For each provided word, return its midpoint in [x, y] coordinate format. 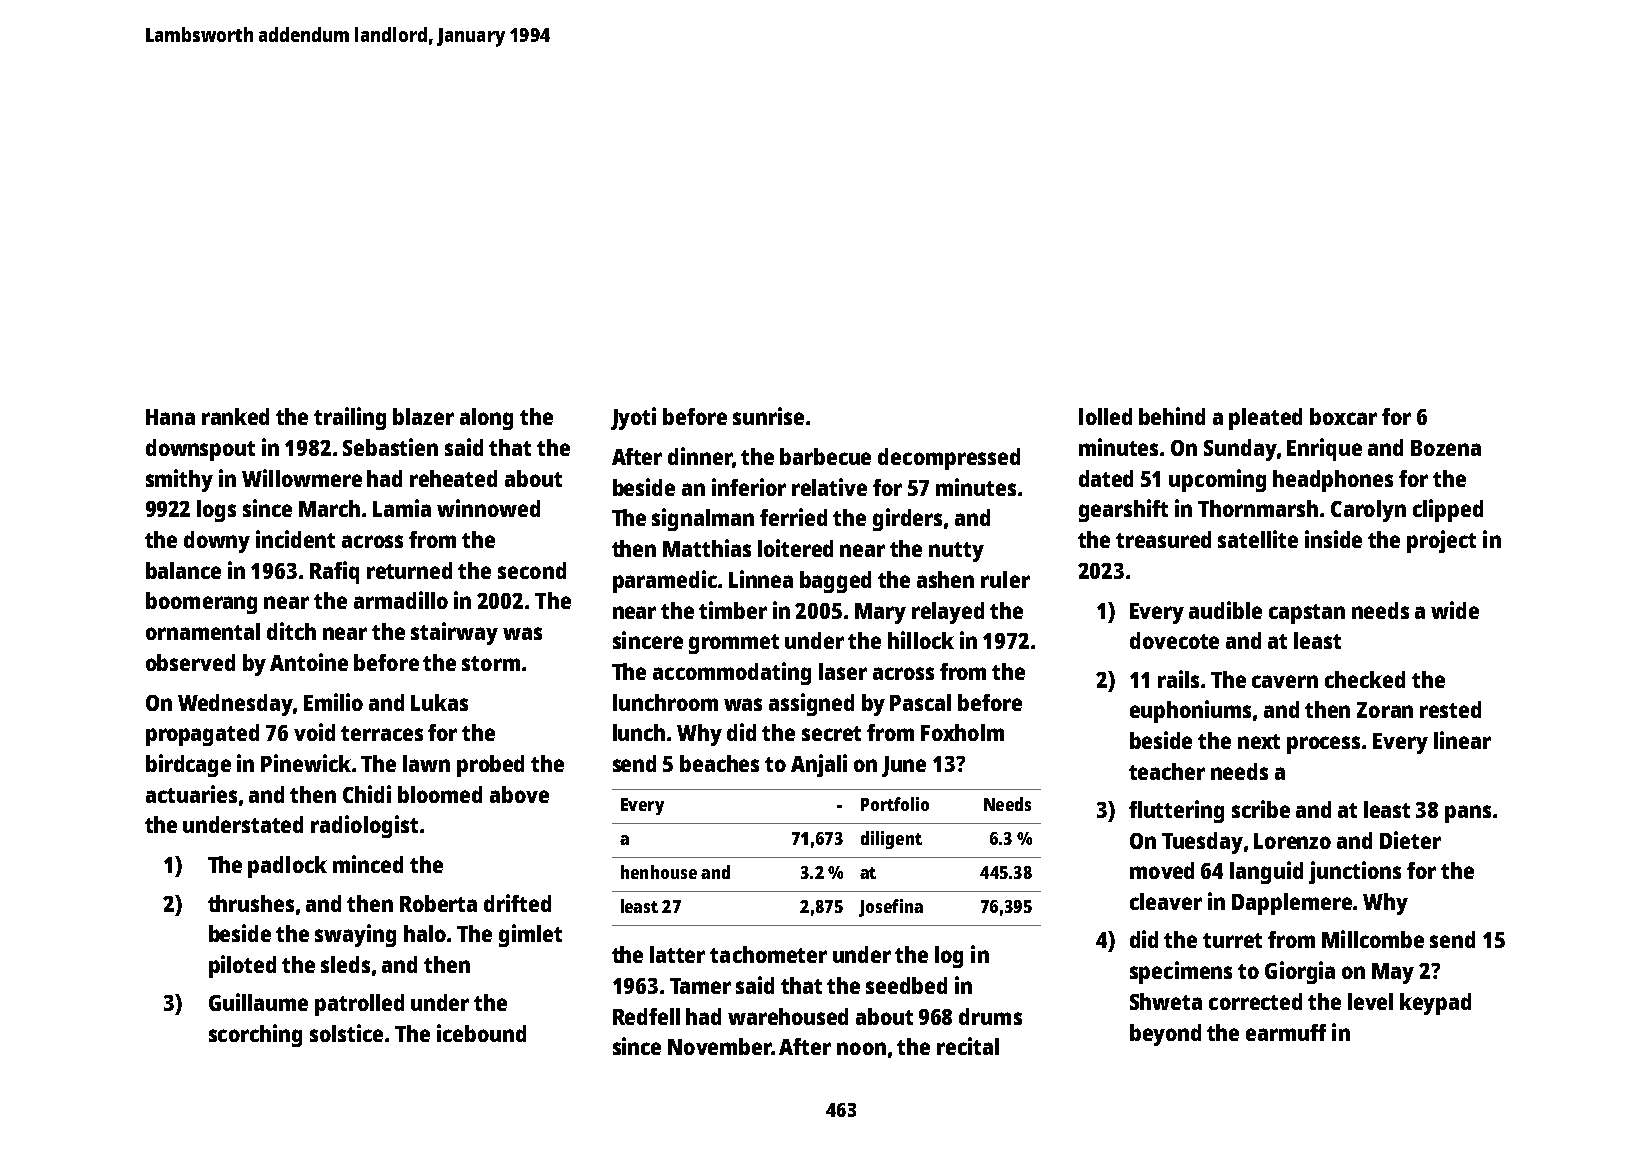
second [532, 570]
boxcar [1343, 416]
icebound [481, 1033]
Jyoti [633, 418]
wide [1455, 610]
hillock [921, 640]
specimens [1181, 972]
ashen [945, 579]
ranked [235, 416]
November [719, 1046]
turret [1232, 940]
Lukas [439, 702]
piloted [242, 966]
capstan [1307, 614]
